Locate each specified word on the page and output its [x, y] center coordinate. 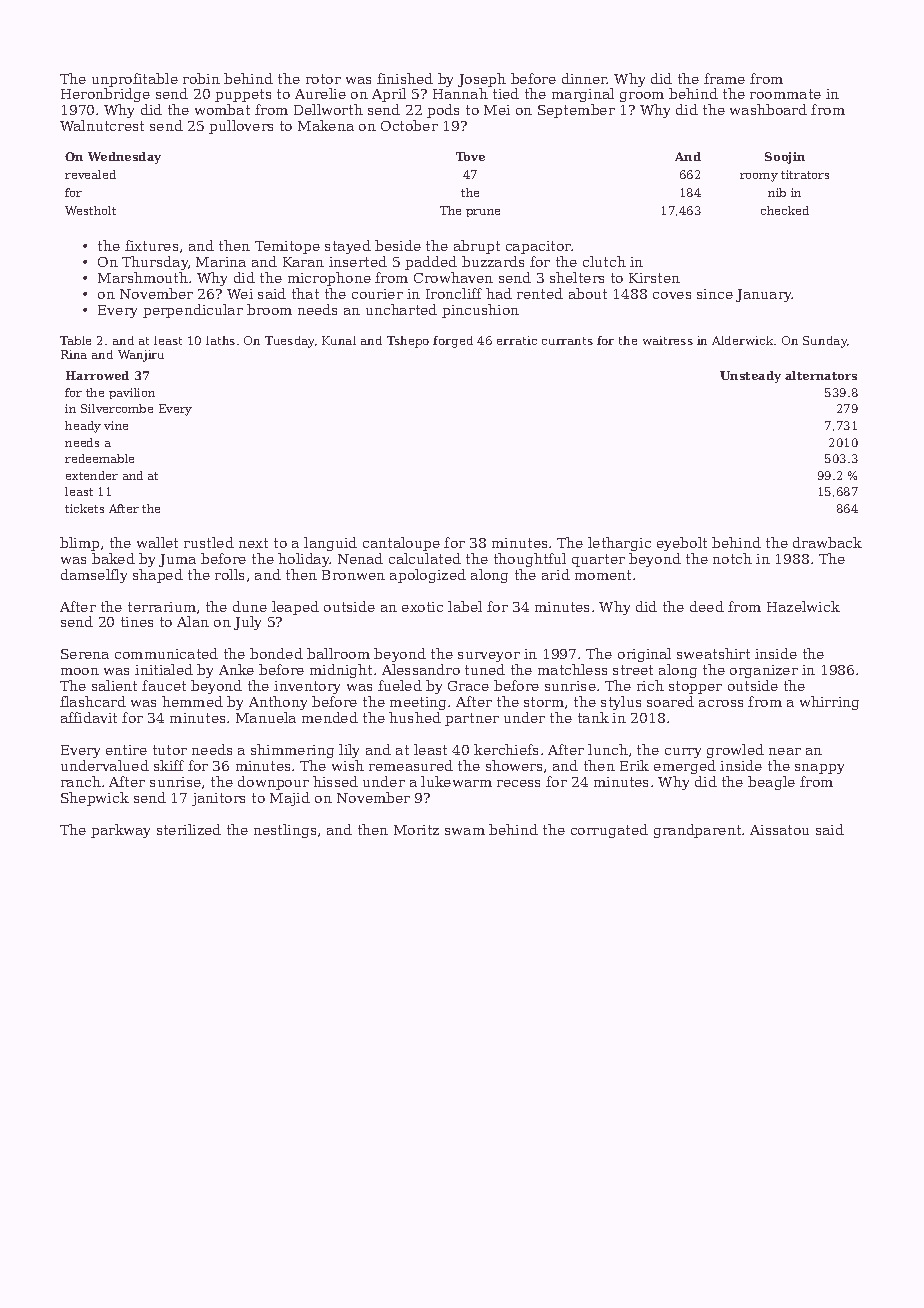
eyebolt [682, 544]
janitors [218, 799]
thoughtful [530, 560]
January [764, 295]
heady [83, 427]
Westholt [90, 210]
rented [540, 293]
